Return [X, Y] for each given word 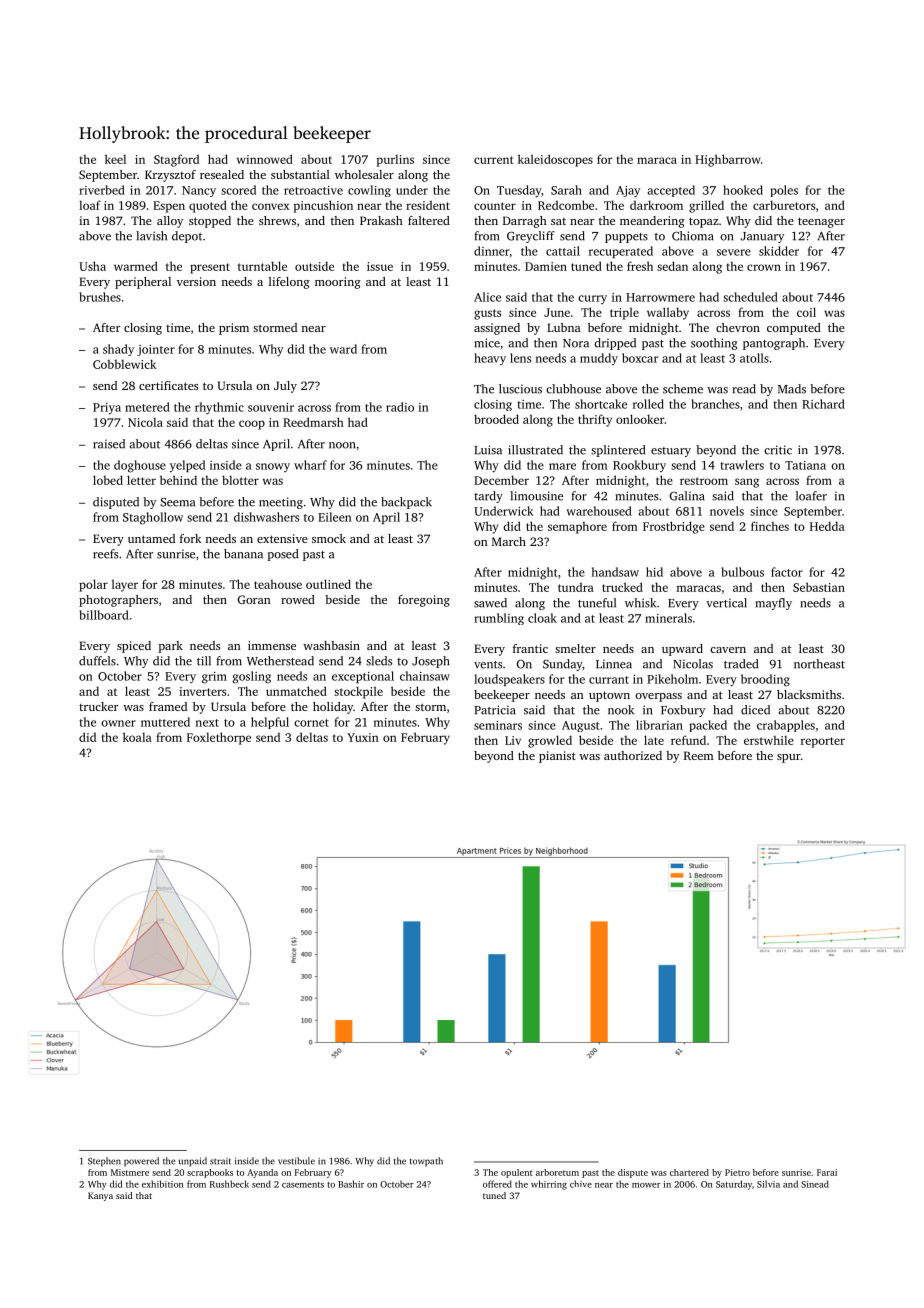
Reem [699, 755]
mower [646, 1185]
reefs [105, 554]
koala [137, 737]
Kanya [100, 1196]
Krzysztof [170, 176]
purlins [395, 160]
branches [716, 404]
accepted [671, 191]
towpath [426, 1162]
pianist [557, 757]
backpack [406, 503]
